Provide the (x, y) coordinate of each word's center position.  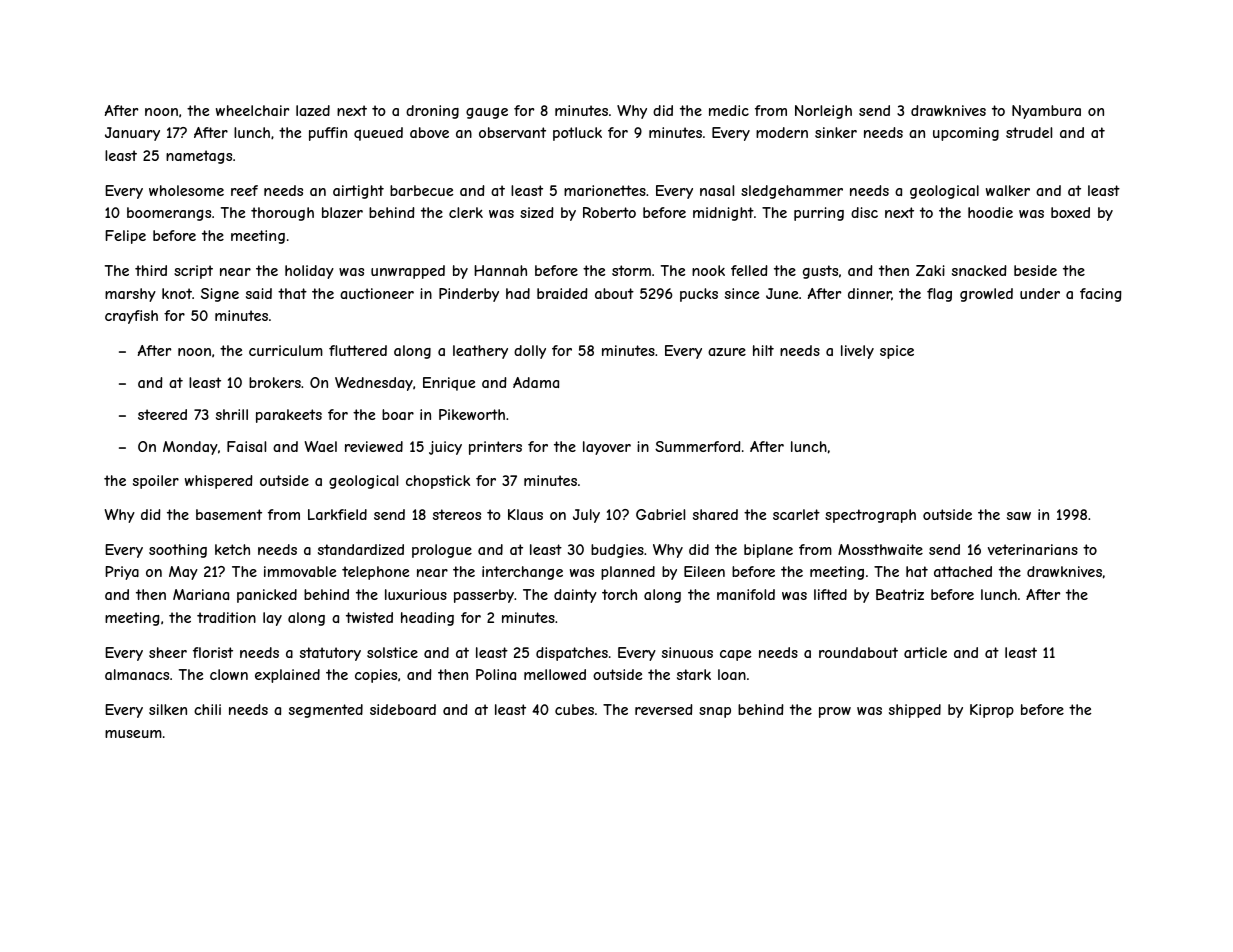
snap (715, 712)
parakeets (289, 416)
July (586, 516)
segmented (326, 711)
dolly (530, 352)
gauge (487, 113)
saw (1019, 516)
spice (897, 352)
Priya (122, 573)
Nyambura (1046, 112)
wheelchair (252, 110)
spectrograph (870, 516)
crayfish (131, 317)
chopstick (438, 482)
